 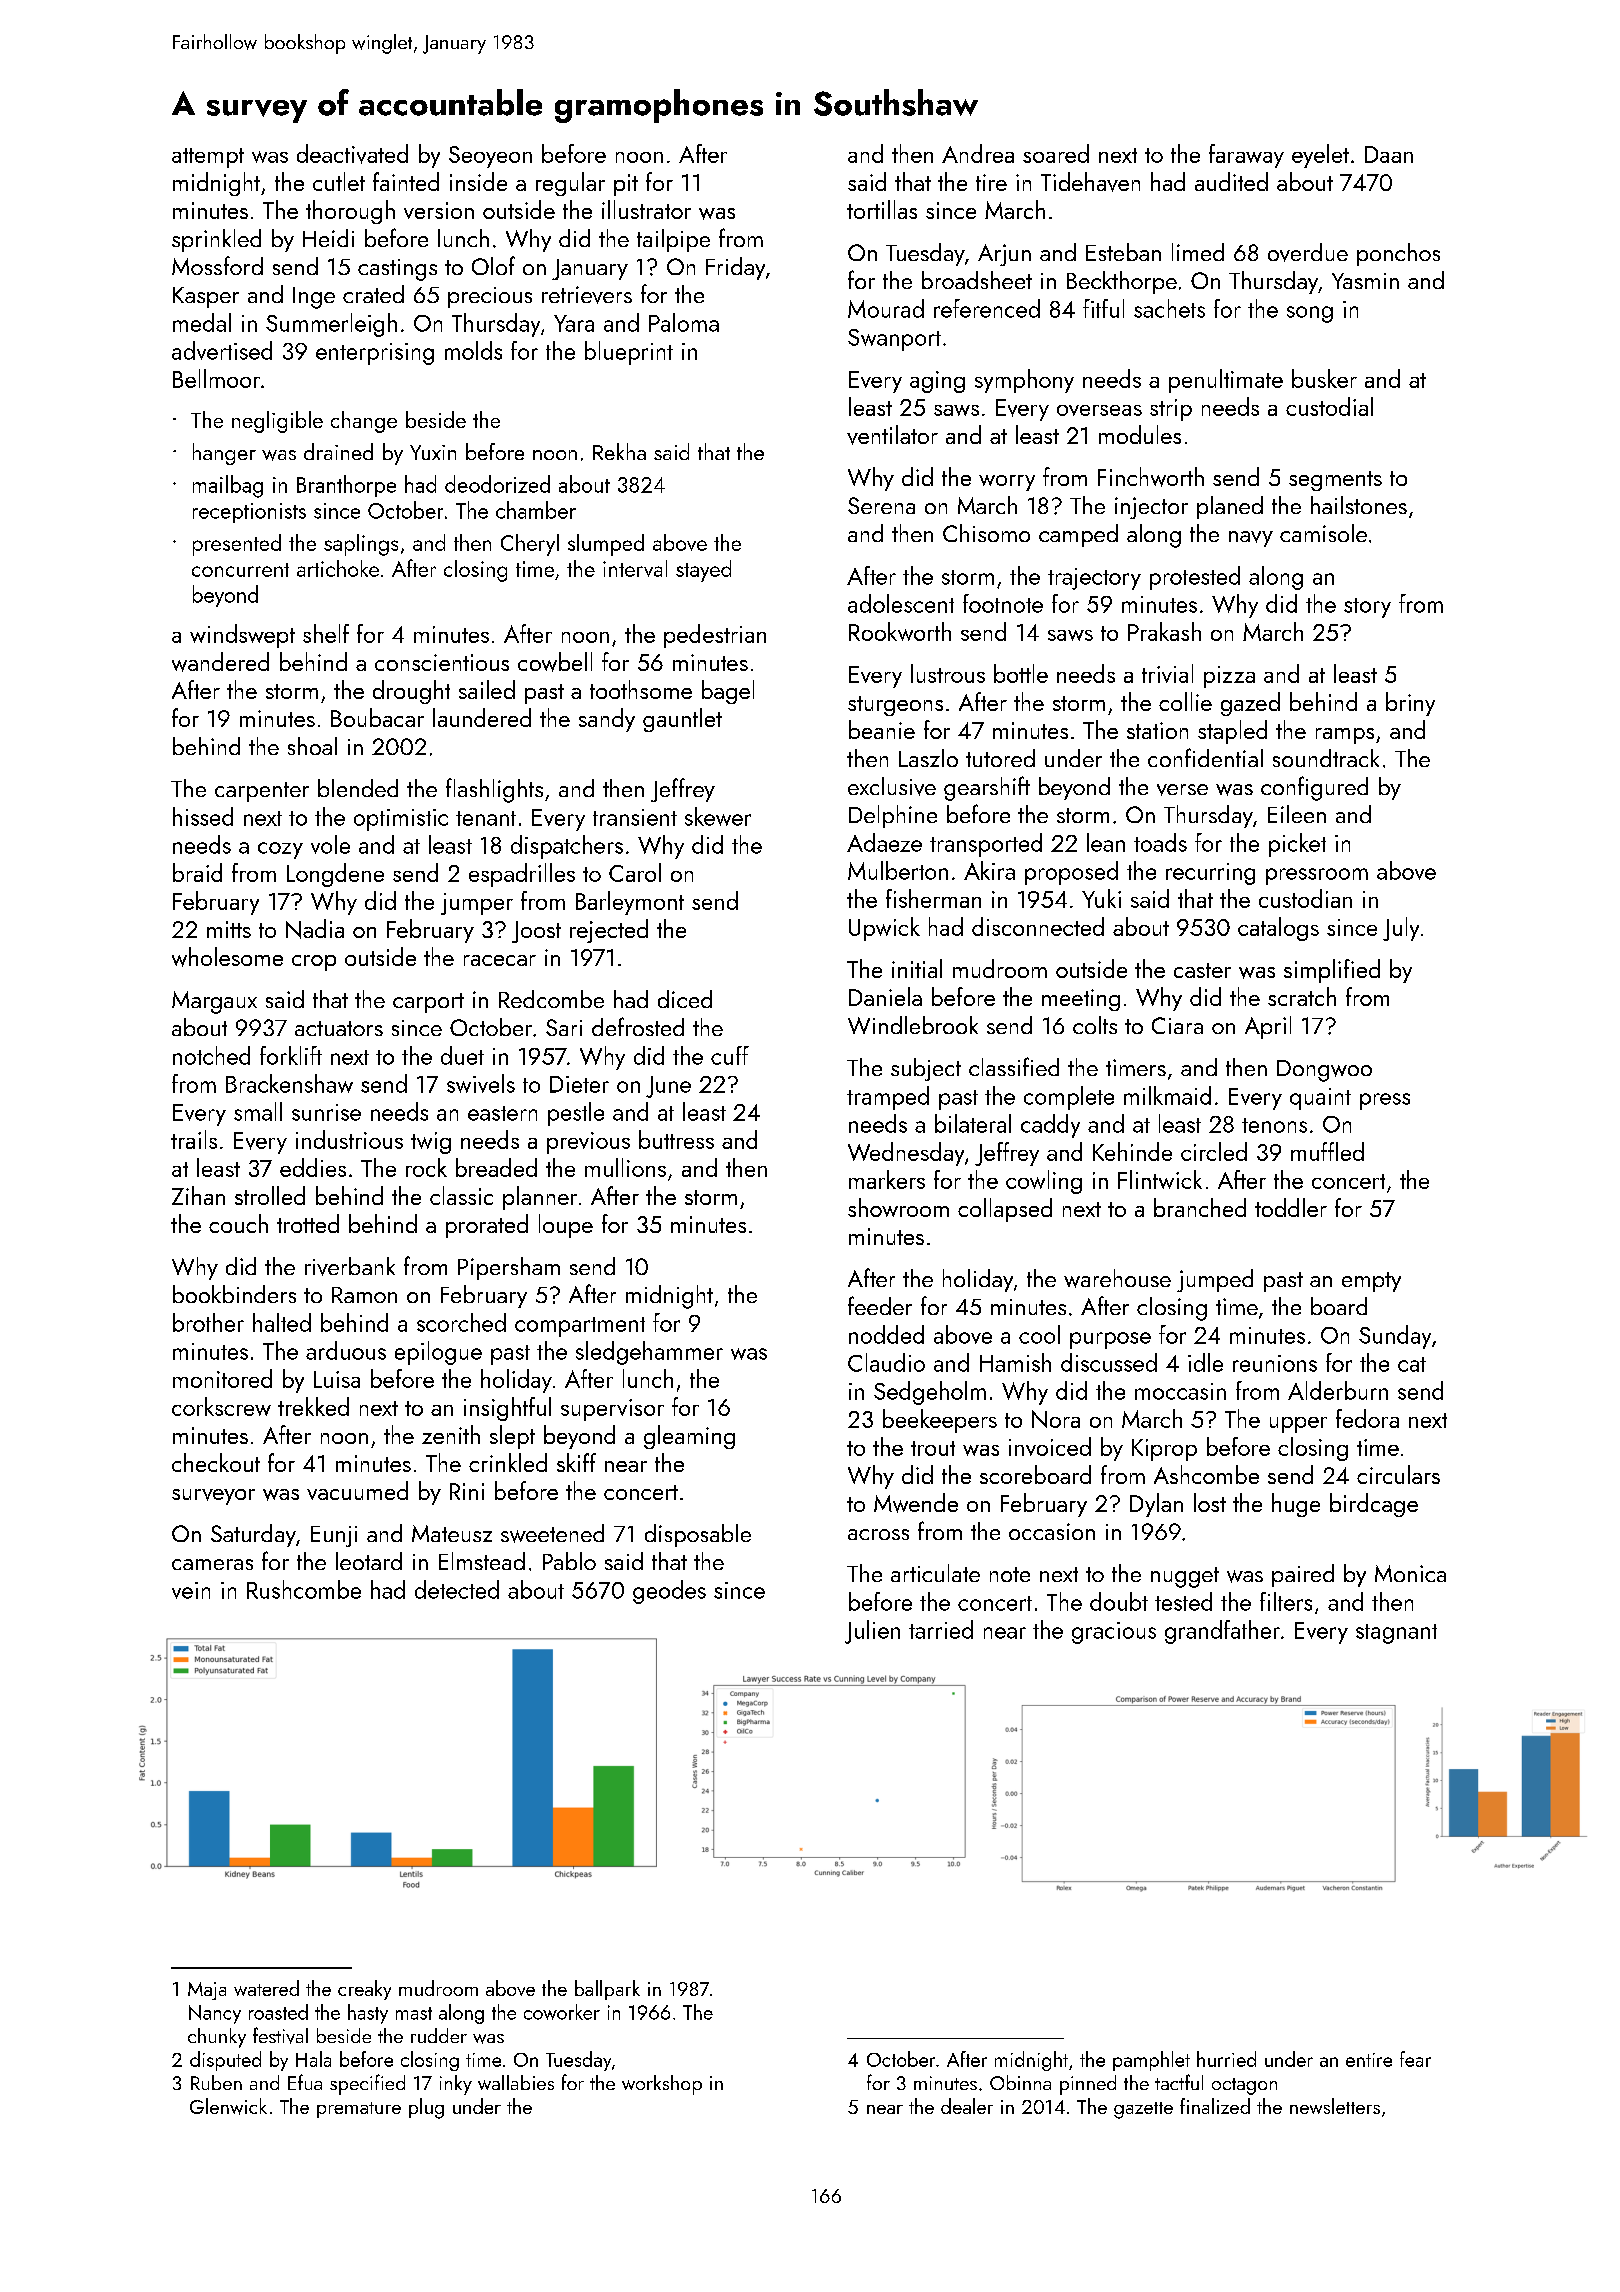 What do you see at coordinates (208, 158) in the screenshot?
I see `attempt` at bounding box center [208, 158].
